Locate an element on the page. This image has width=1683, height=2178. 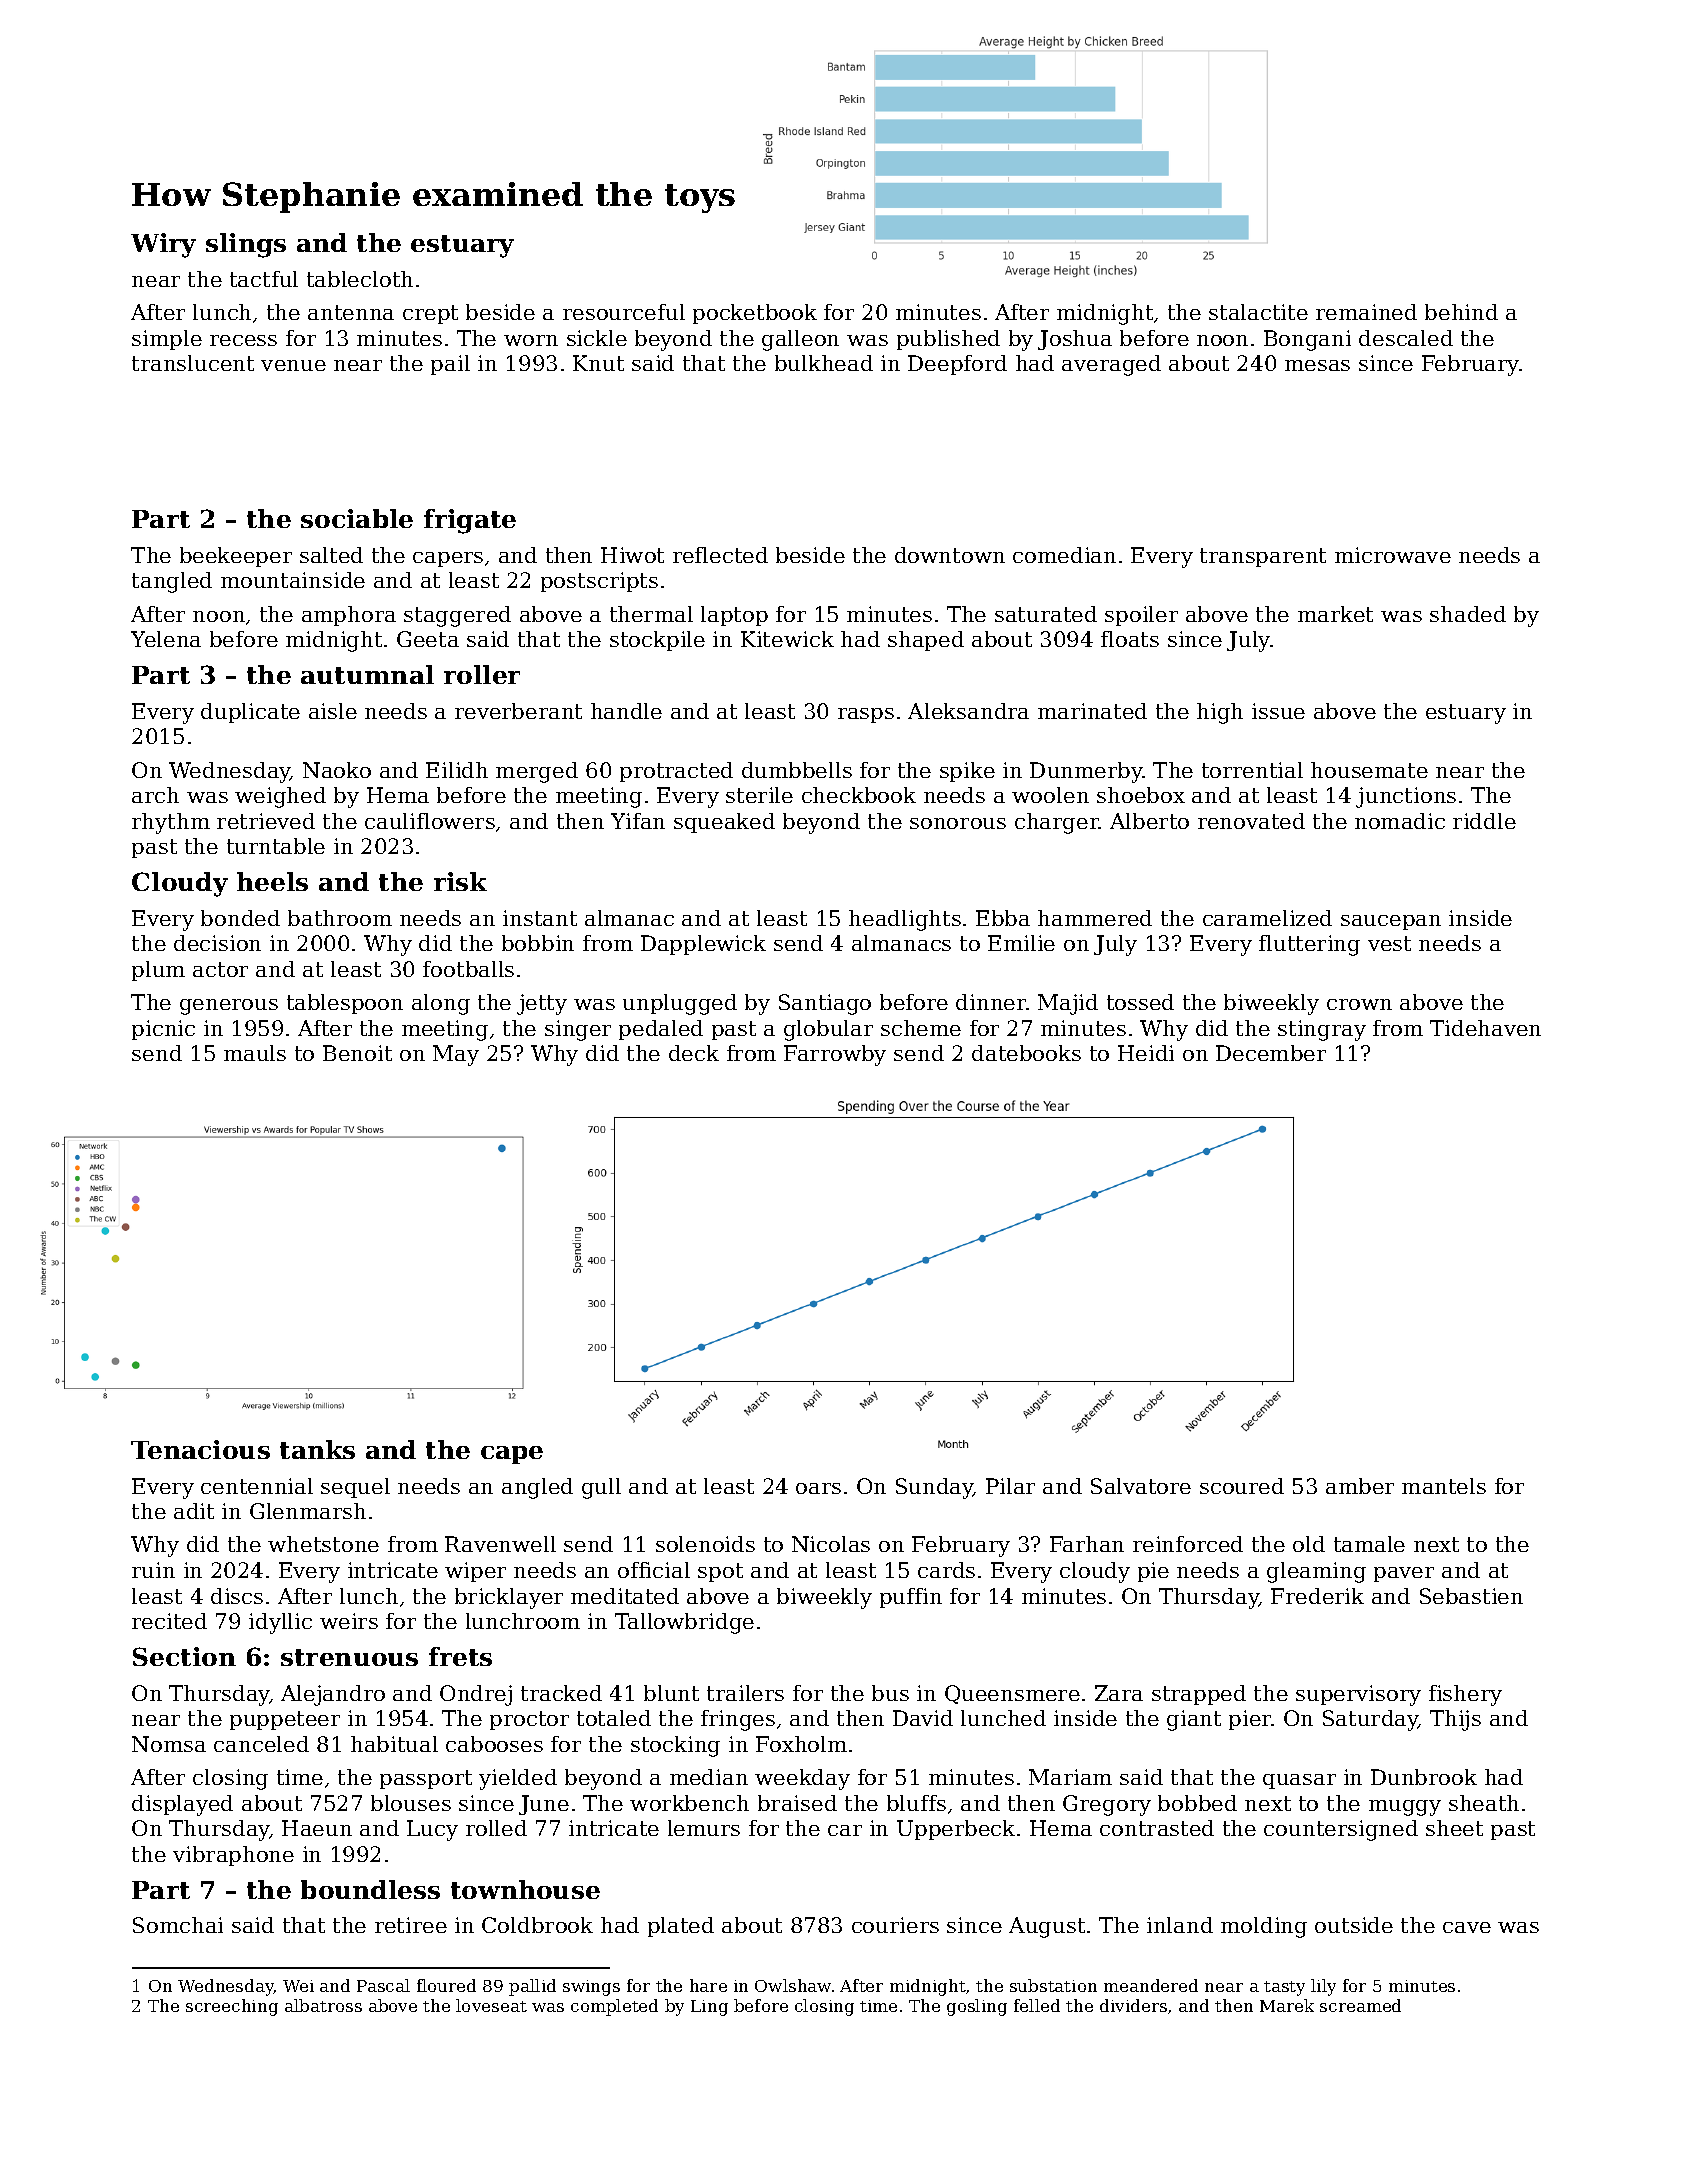
mantels is located at coordinates (1444, 1486).
